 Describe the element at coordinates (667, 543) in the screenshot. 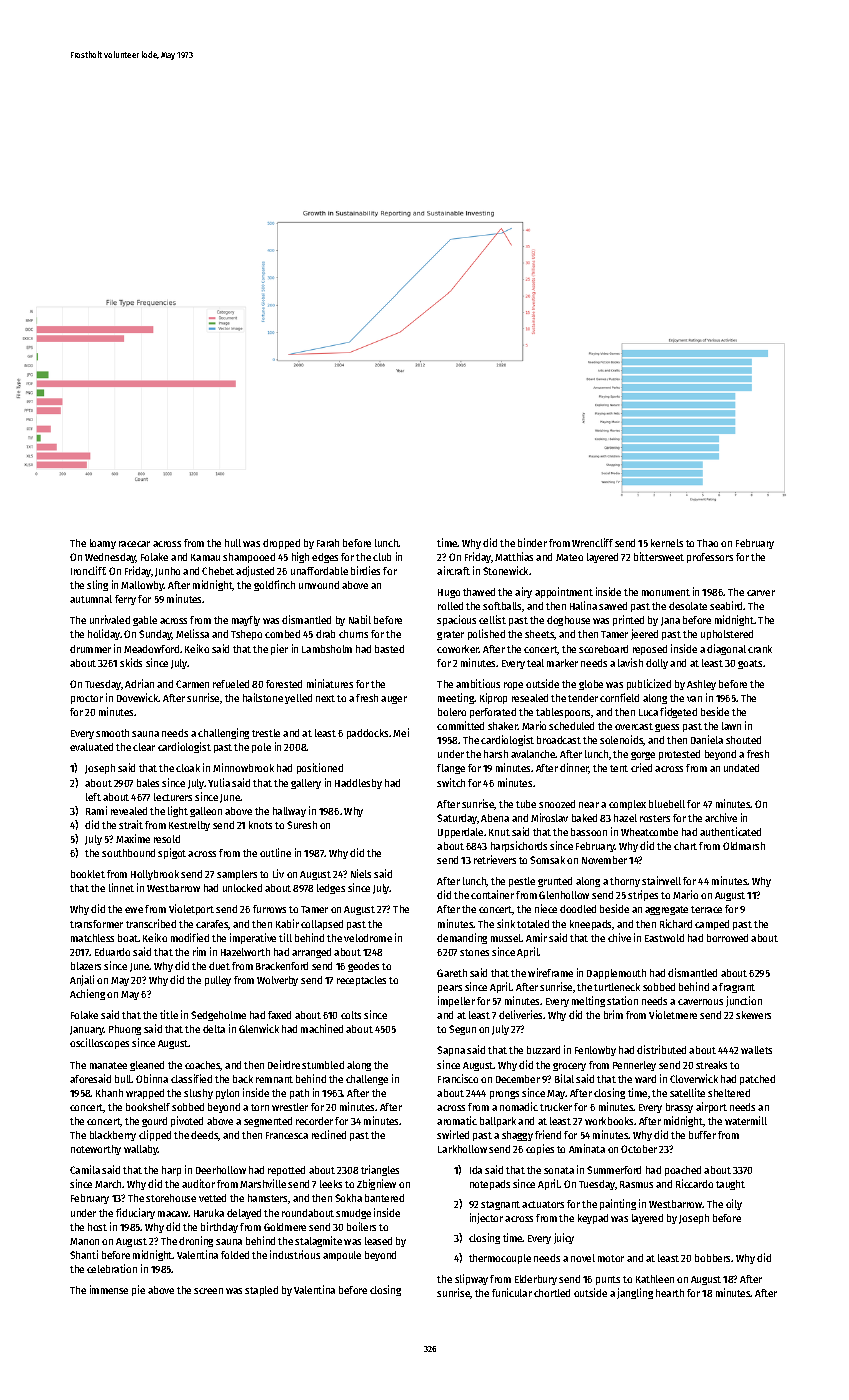

I see `kernels` at that location.
